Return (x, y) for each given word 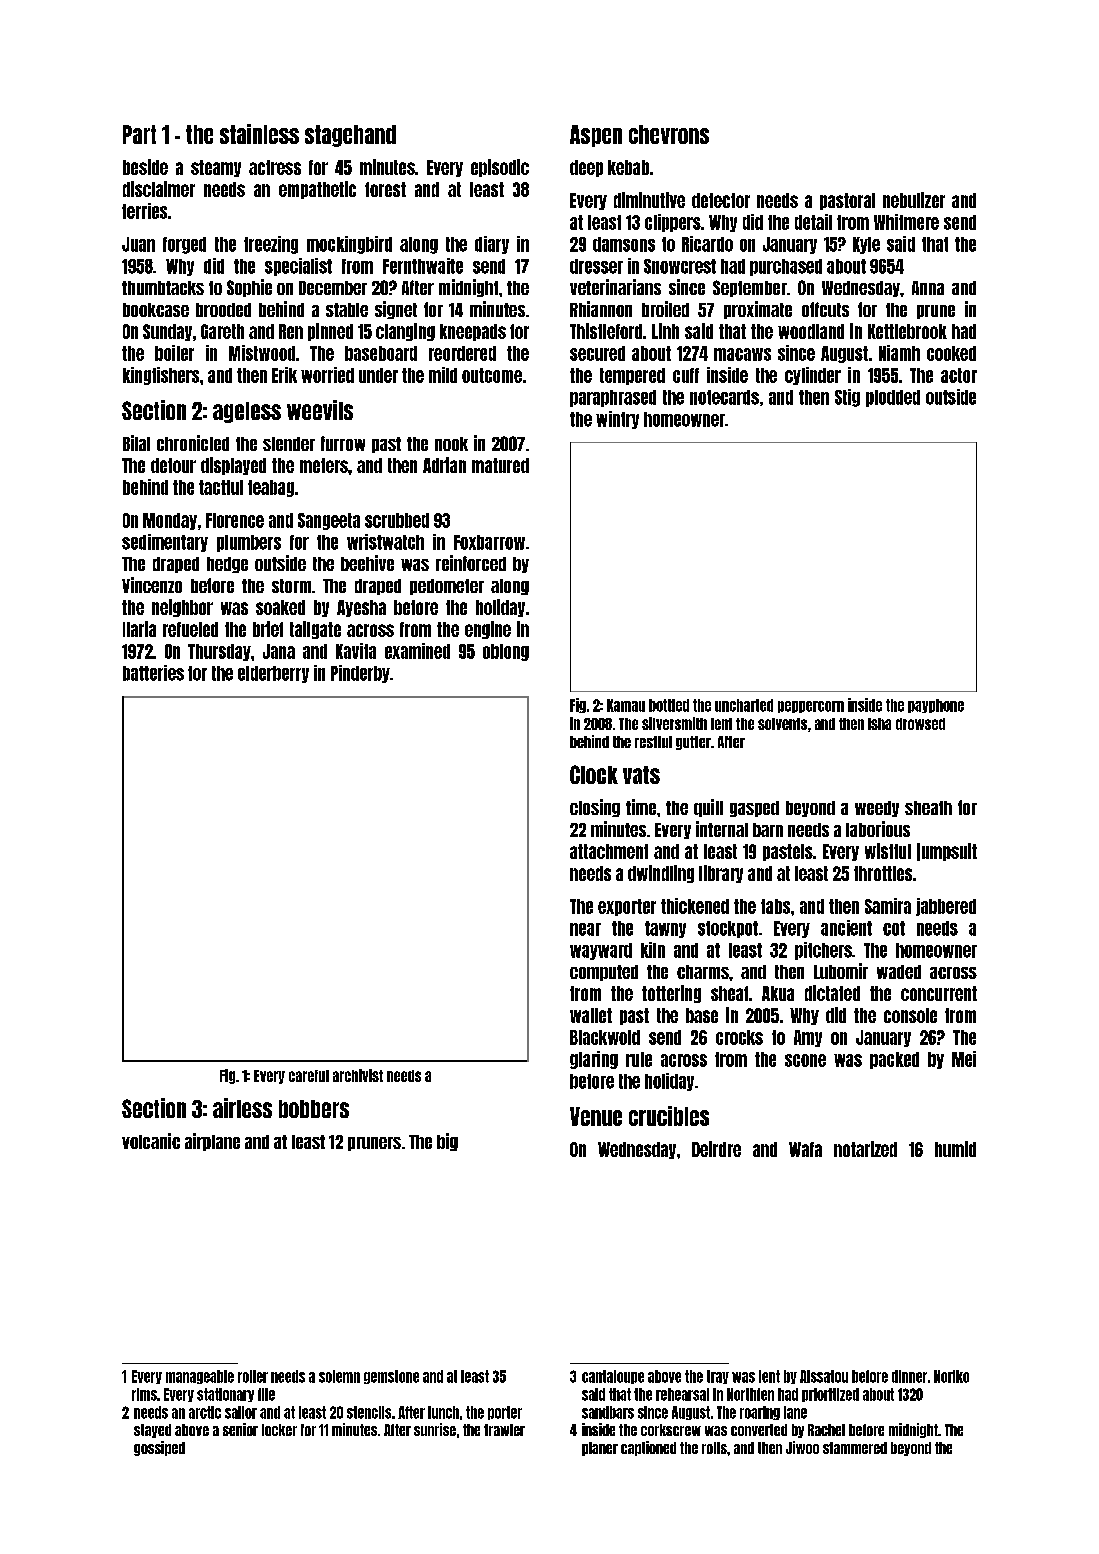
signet (396, 310)
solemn (339, 1376)
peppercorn (811, 707)
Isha (879, 724)
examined (417, 651)
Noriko (951, 1376)
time (641, 807)
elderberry (273, 674)
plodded (893, 398)
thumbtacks (163, 288)
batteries (153, 673)
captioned (648, 1448)
